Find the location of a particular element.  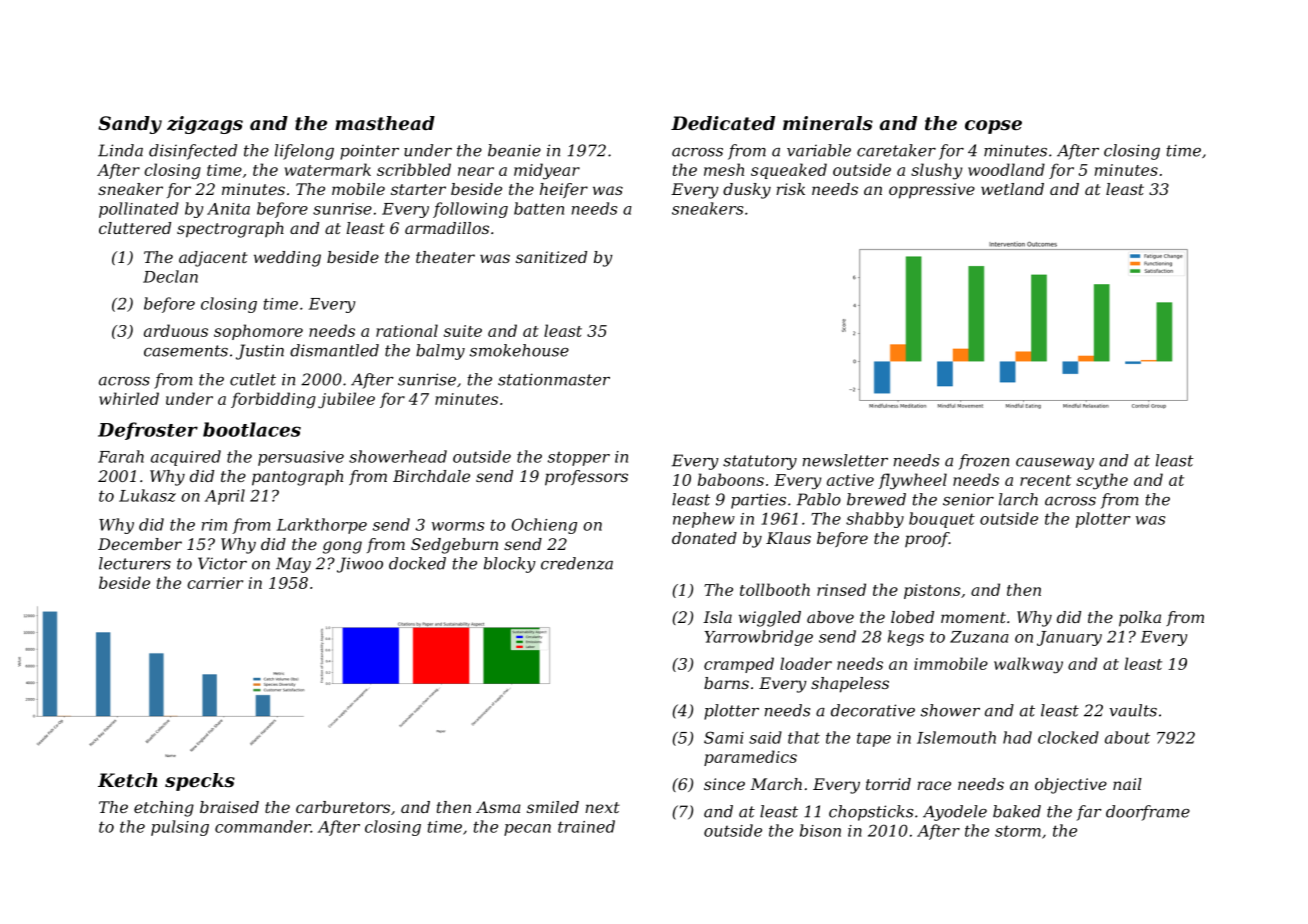

barns is located at coordinates (726, 683).
